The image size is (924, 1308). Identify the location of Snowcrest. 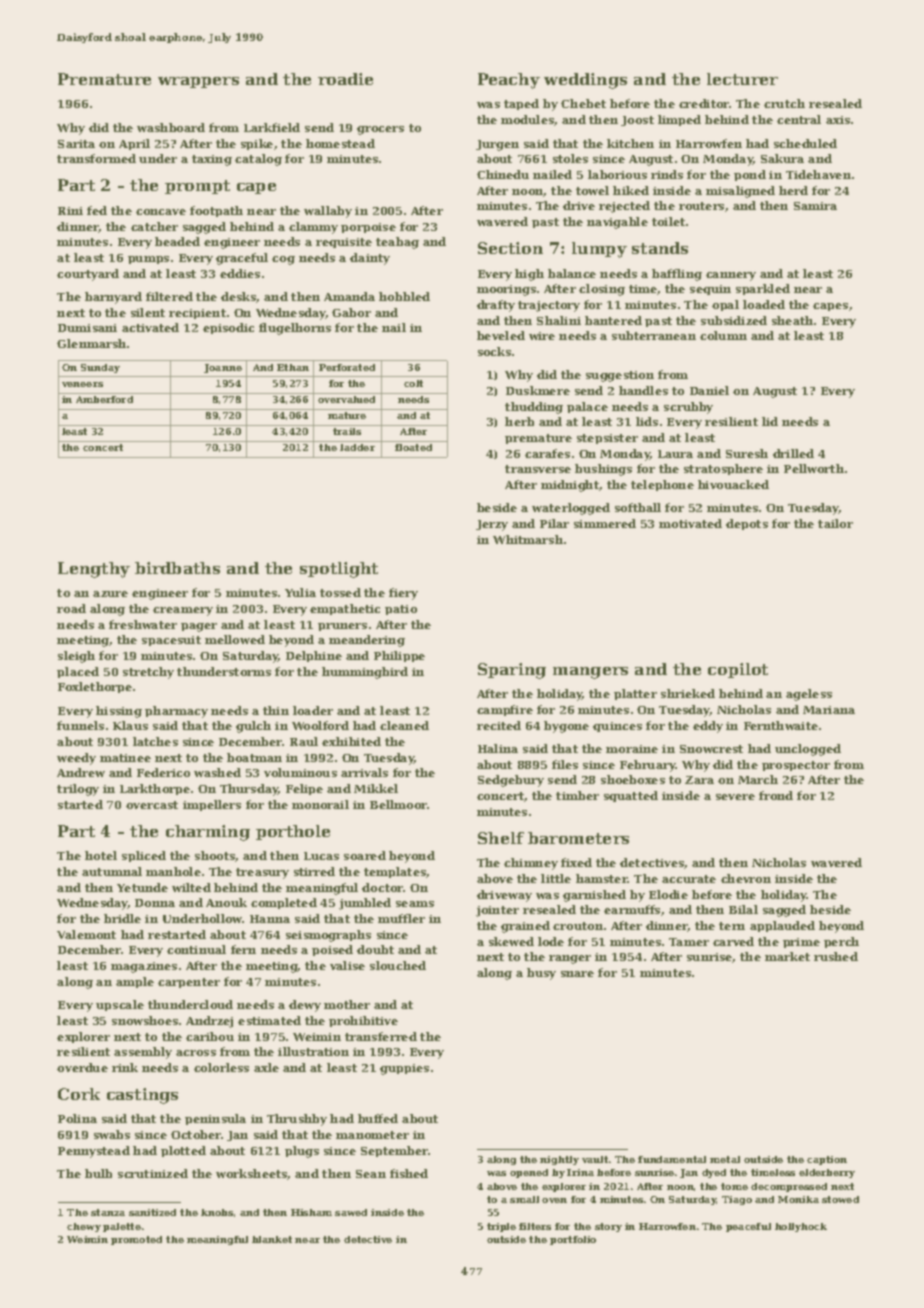
(711, 749).
